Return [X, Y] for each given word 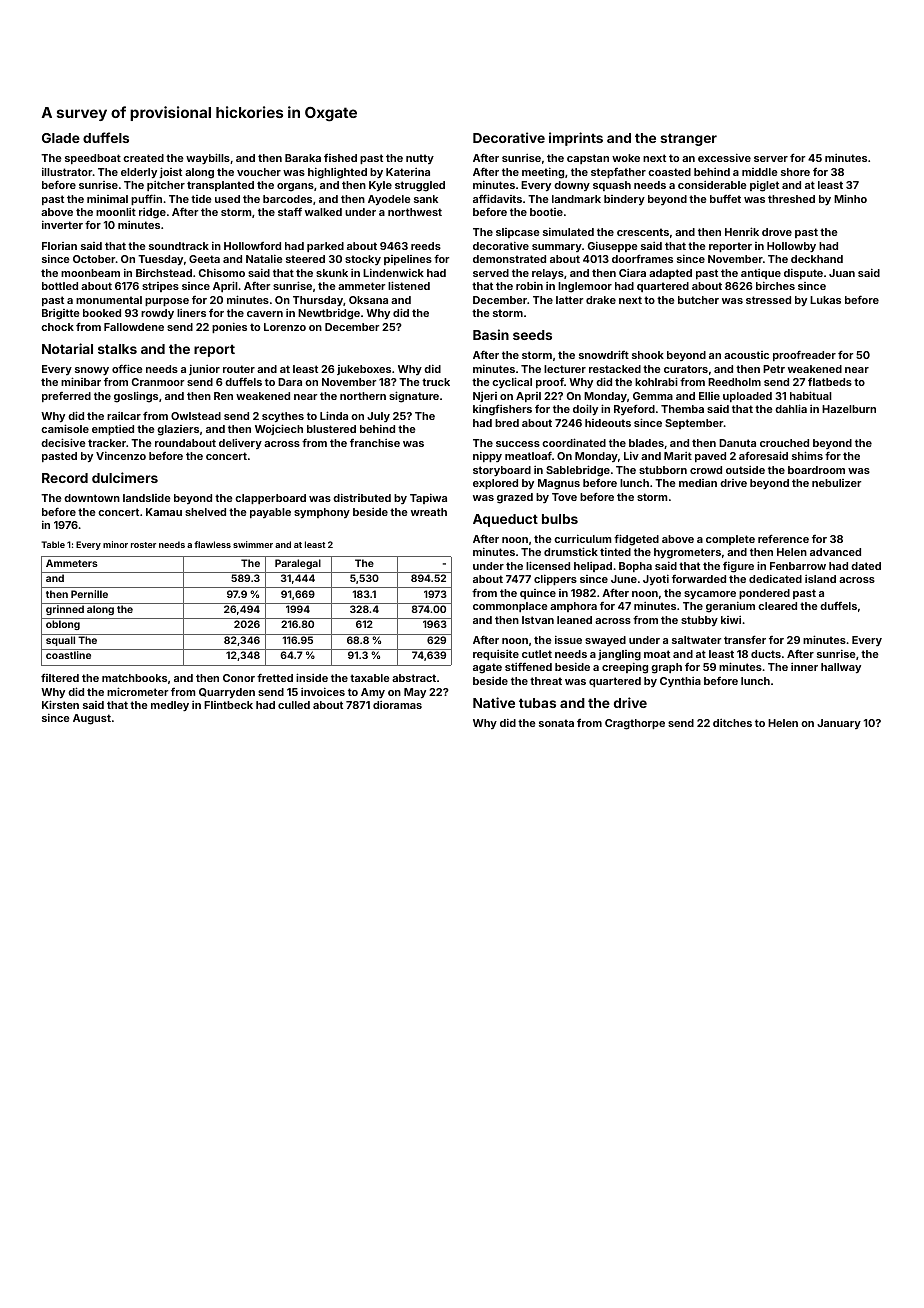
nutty [420, 159]
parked [325, 247]
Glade [61, 138]
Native [494, 702]
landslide [147, 498]
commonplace [510, 607]
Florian [59, 246]
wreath [429, 512]
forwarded [699, 579]
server [771, 159]
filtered [60, 677]
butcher [698, 300]
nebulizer [836, 483]
